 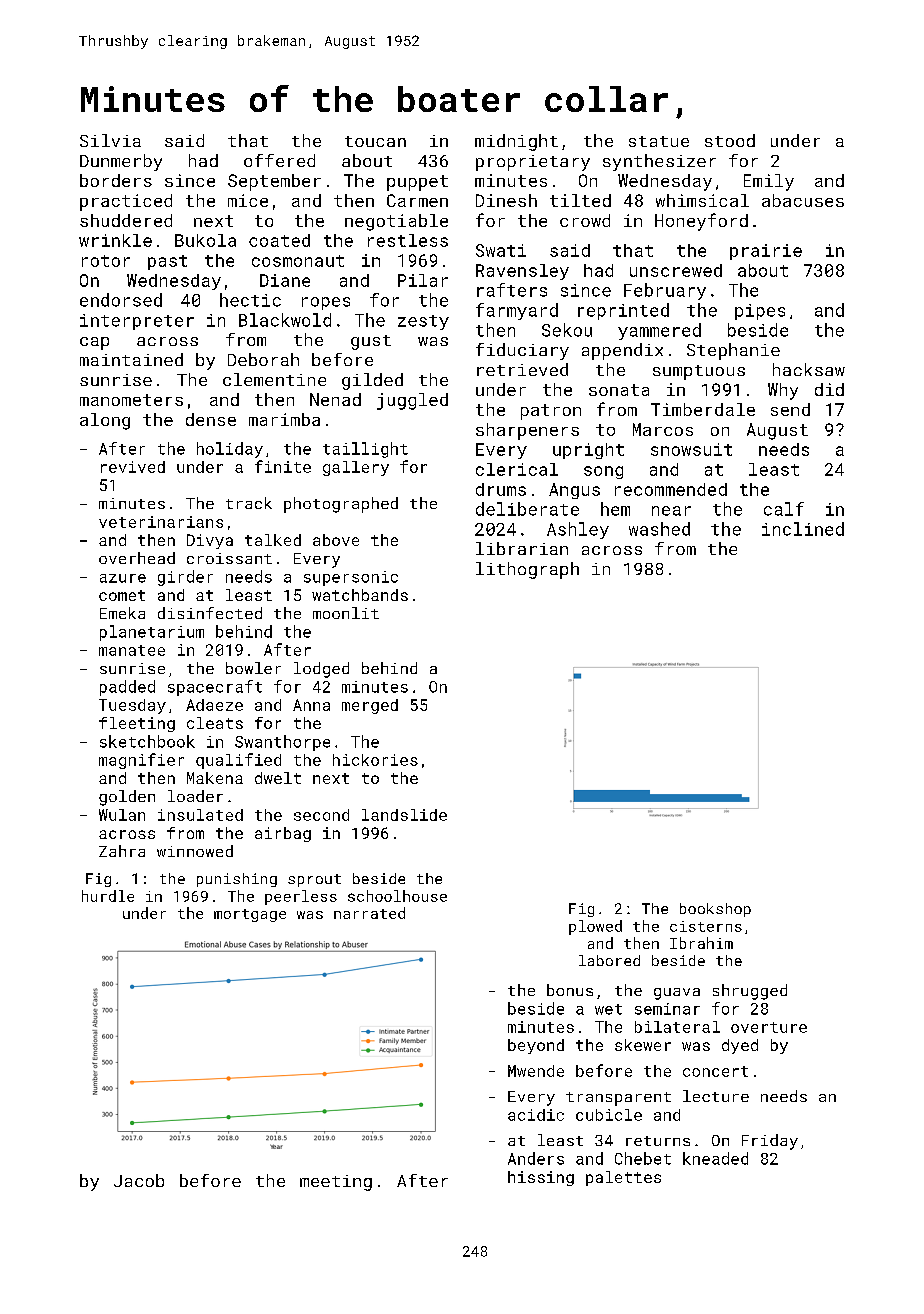 What do you see at coordinates (522, 369) in the image?
I see `retrieved` at bounding box center [522, 369].
